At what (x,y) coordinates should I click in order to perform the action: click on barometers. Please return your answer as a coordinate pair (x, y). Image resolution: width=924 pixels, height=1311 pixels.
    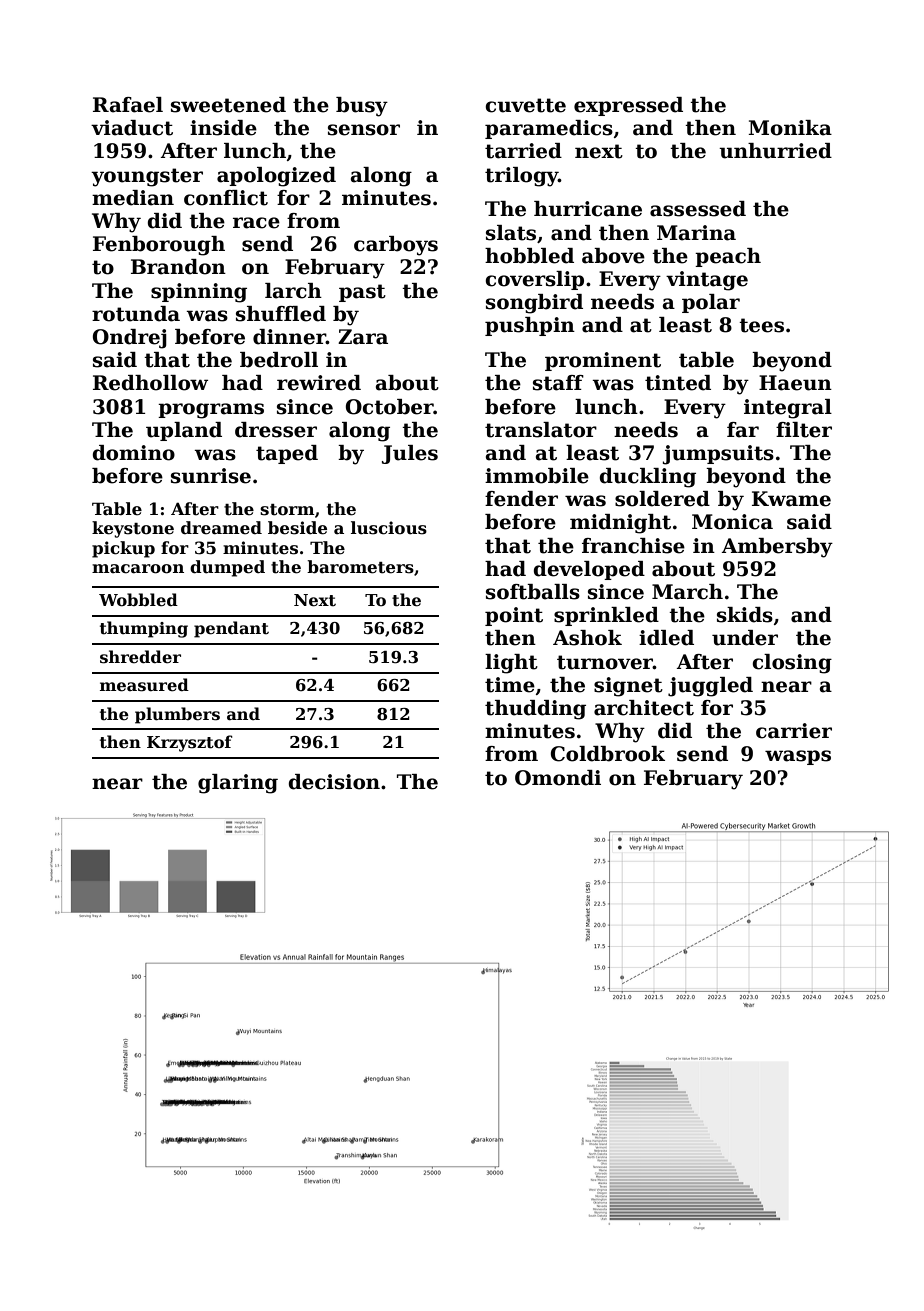
    Looking at the image, I should click on (360, 567).
